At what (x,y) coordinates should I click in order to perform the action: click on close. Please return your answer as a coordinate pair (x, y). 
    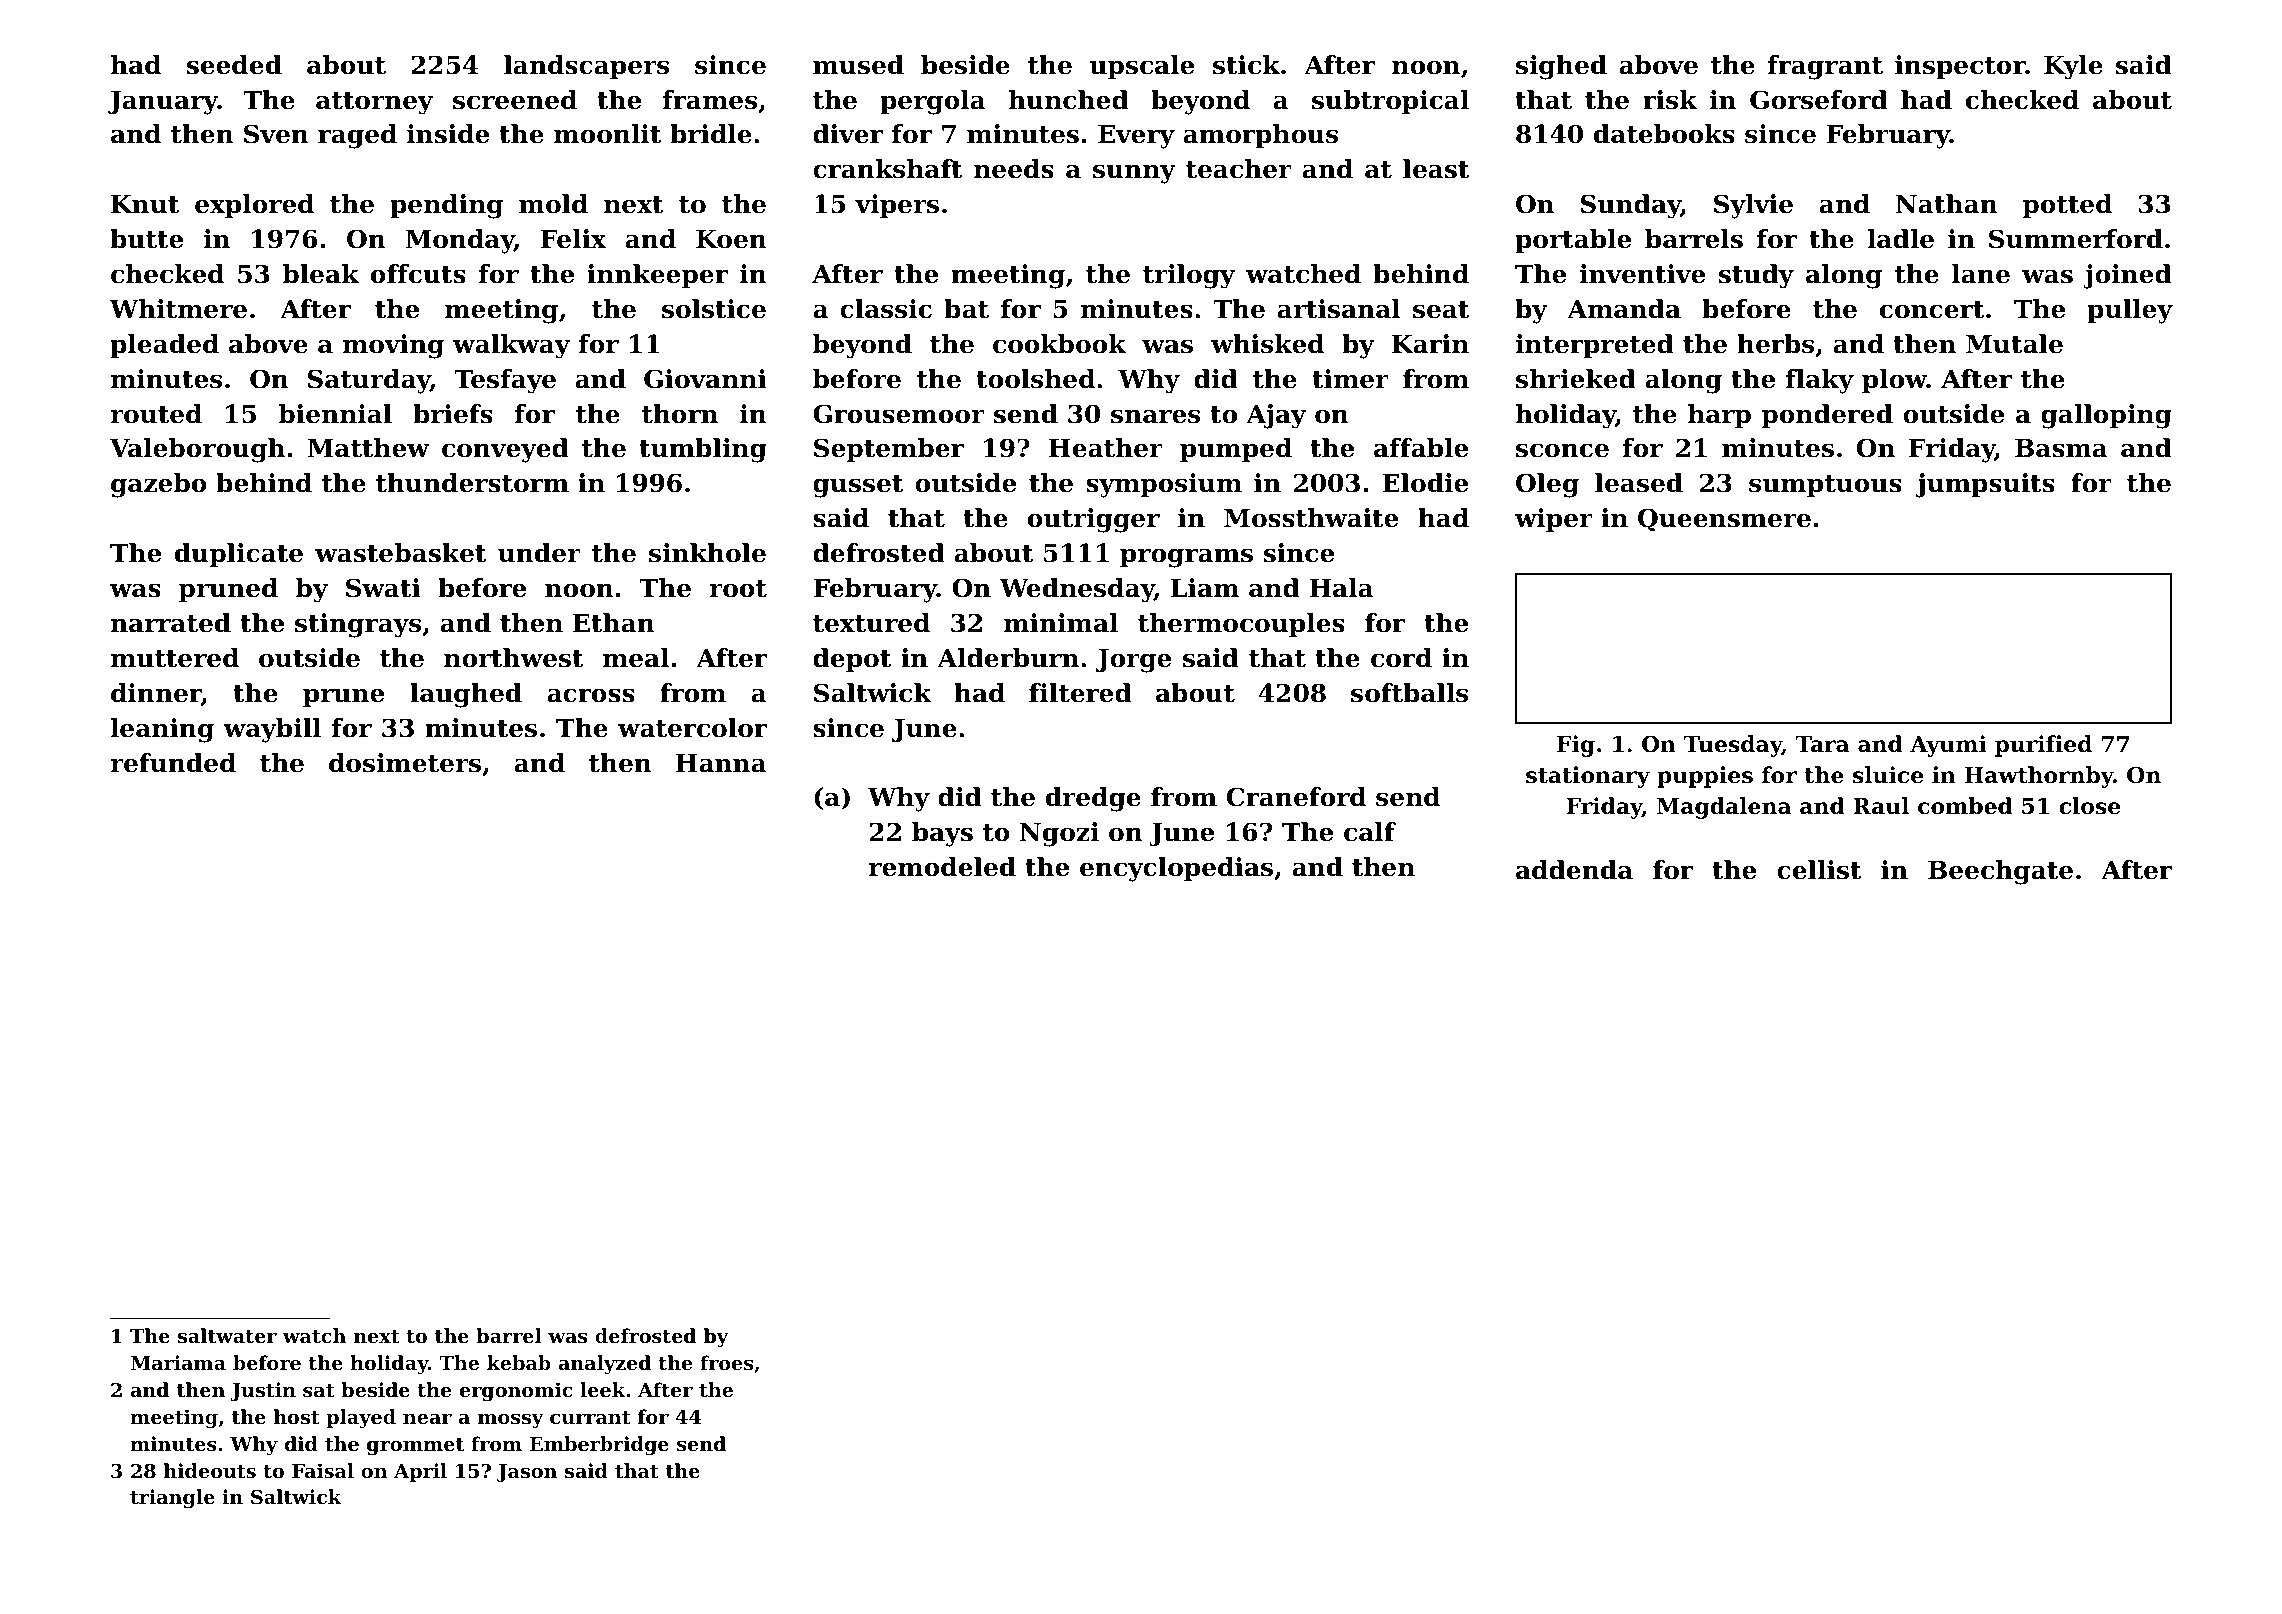
    Looking at the image, I should click on (2089, 806).
